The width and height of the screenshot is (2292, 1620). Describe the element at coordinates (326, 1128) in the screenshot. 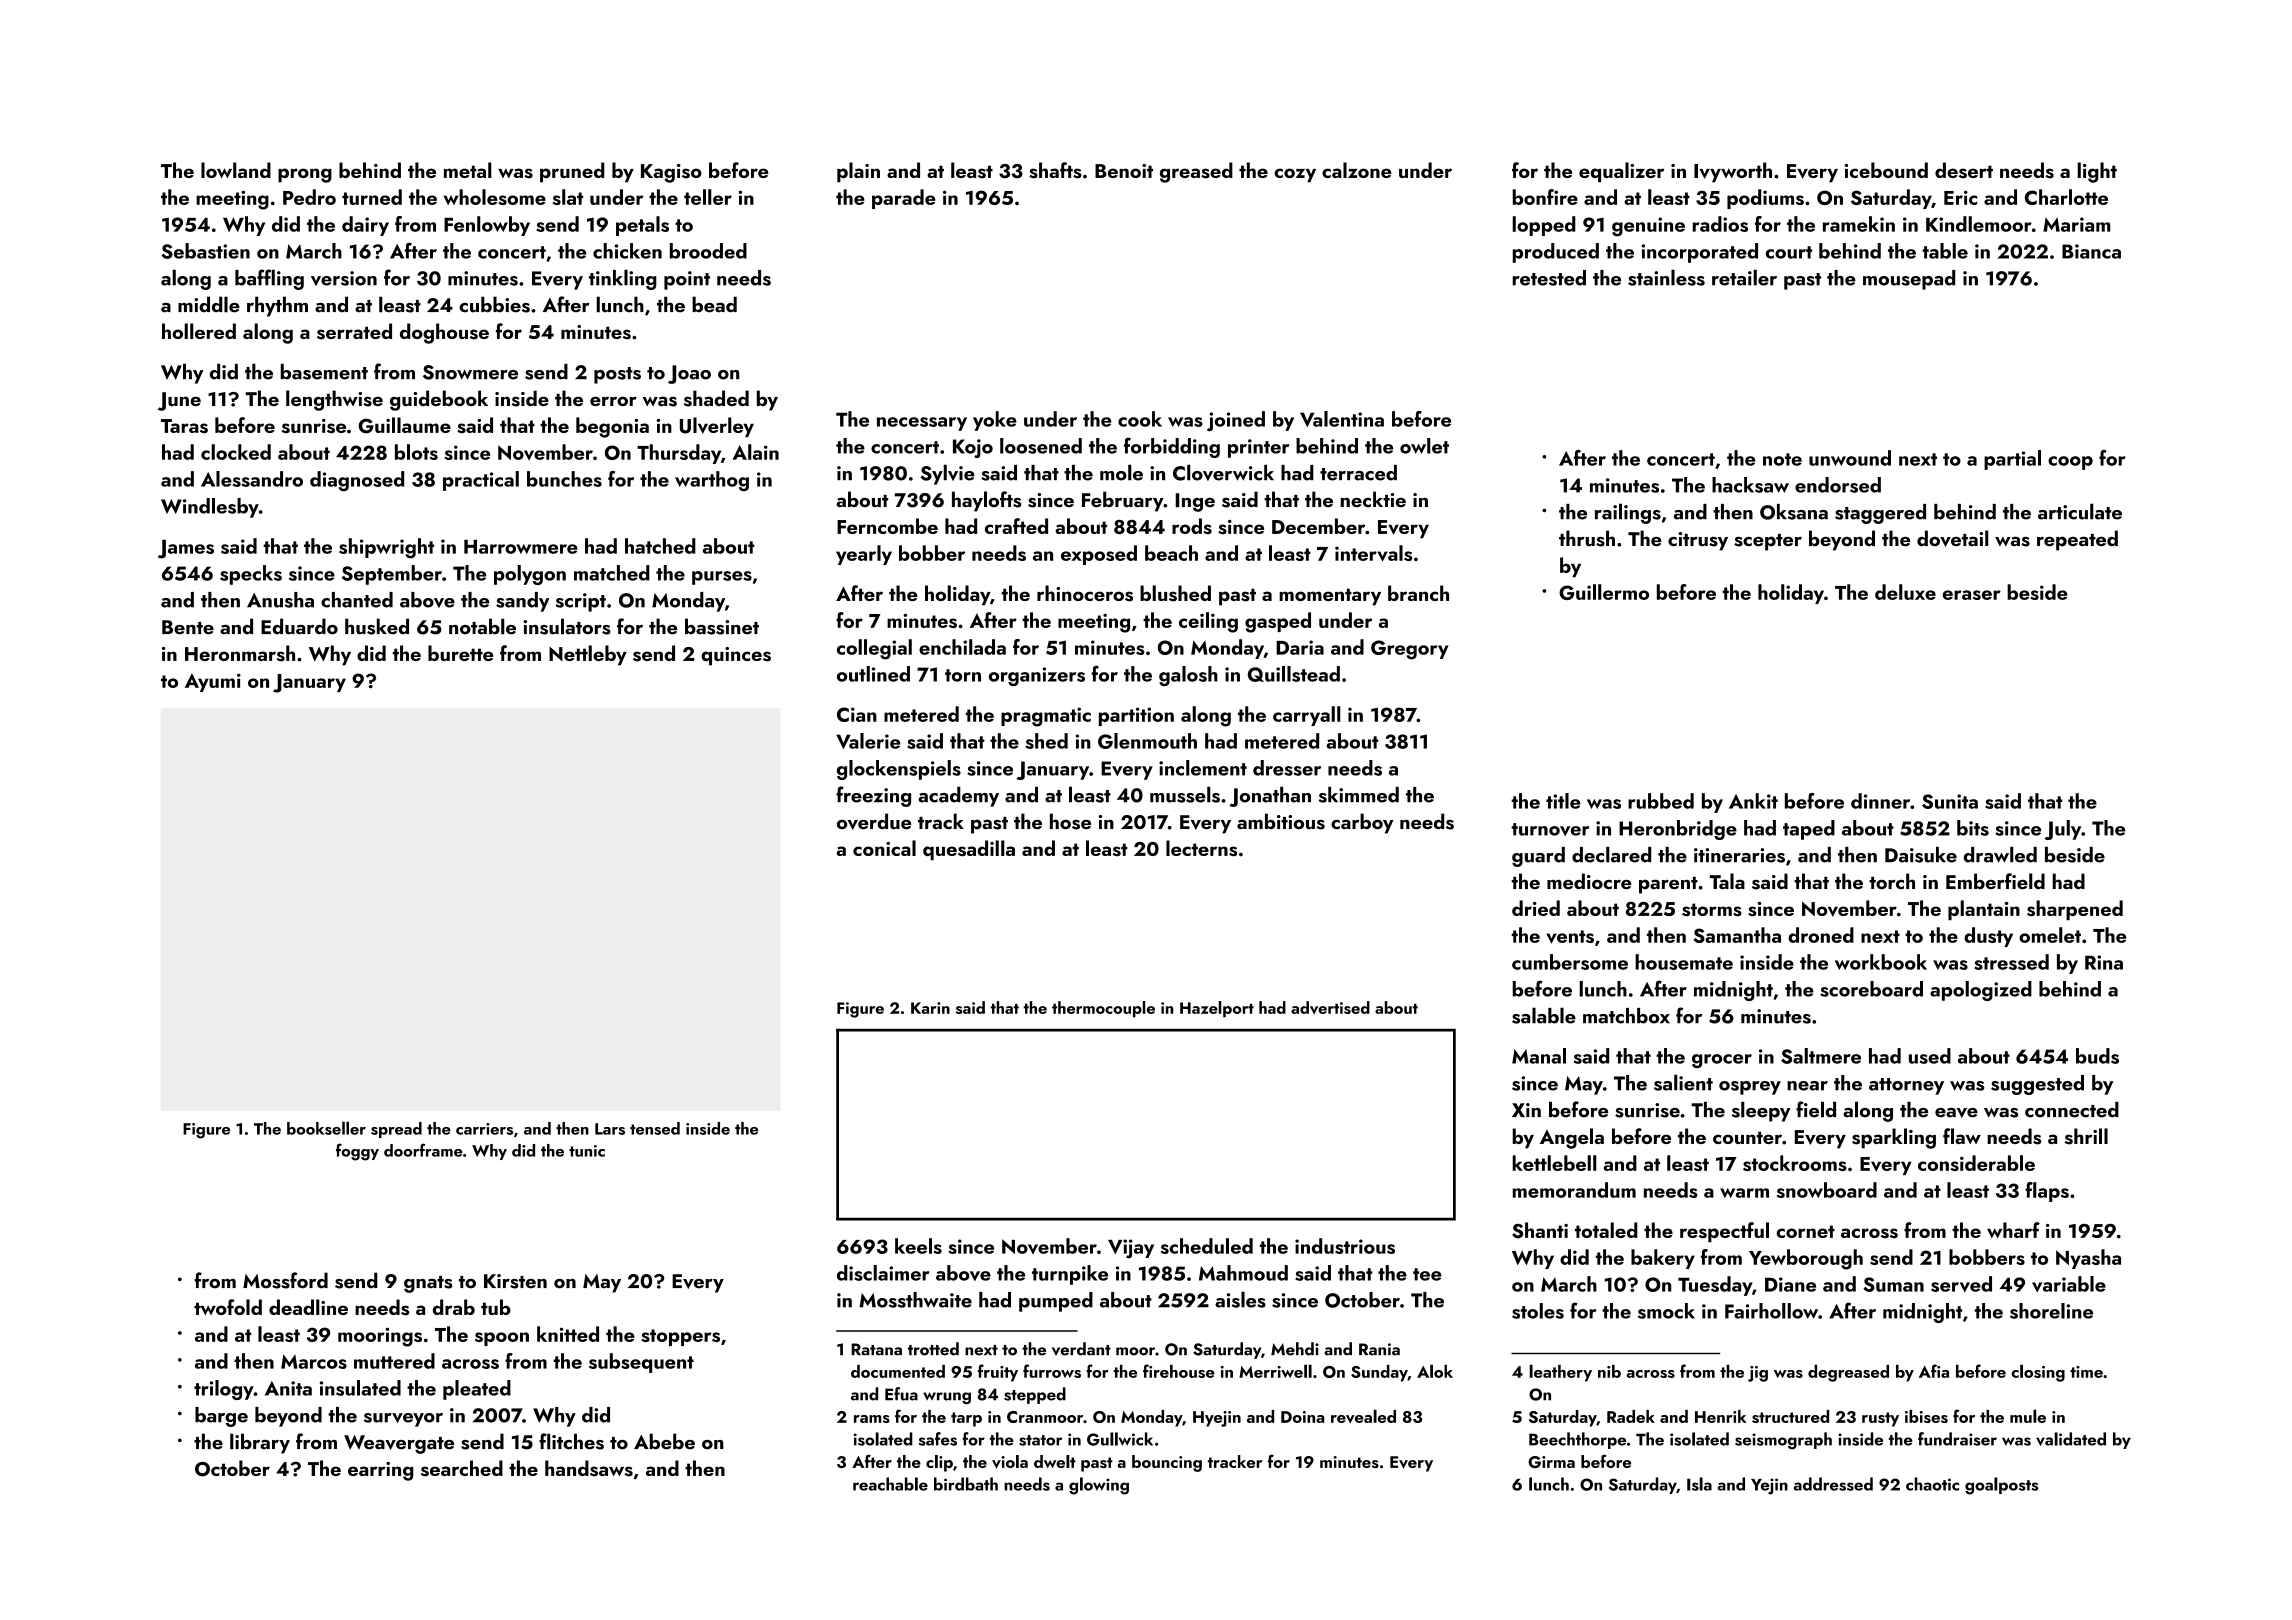

I see `bookseller` at that location.
